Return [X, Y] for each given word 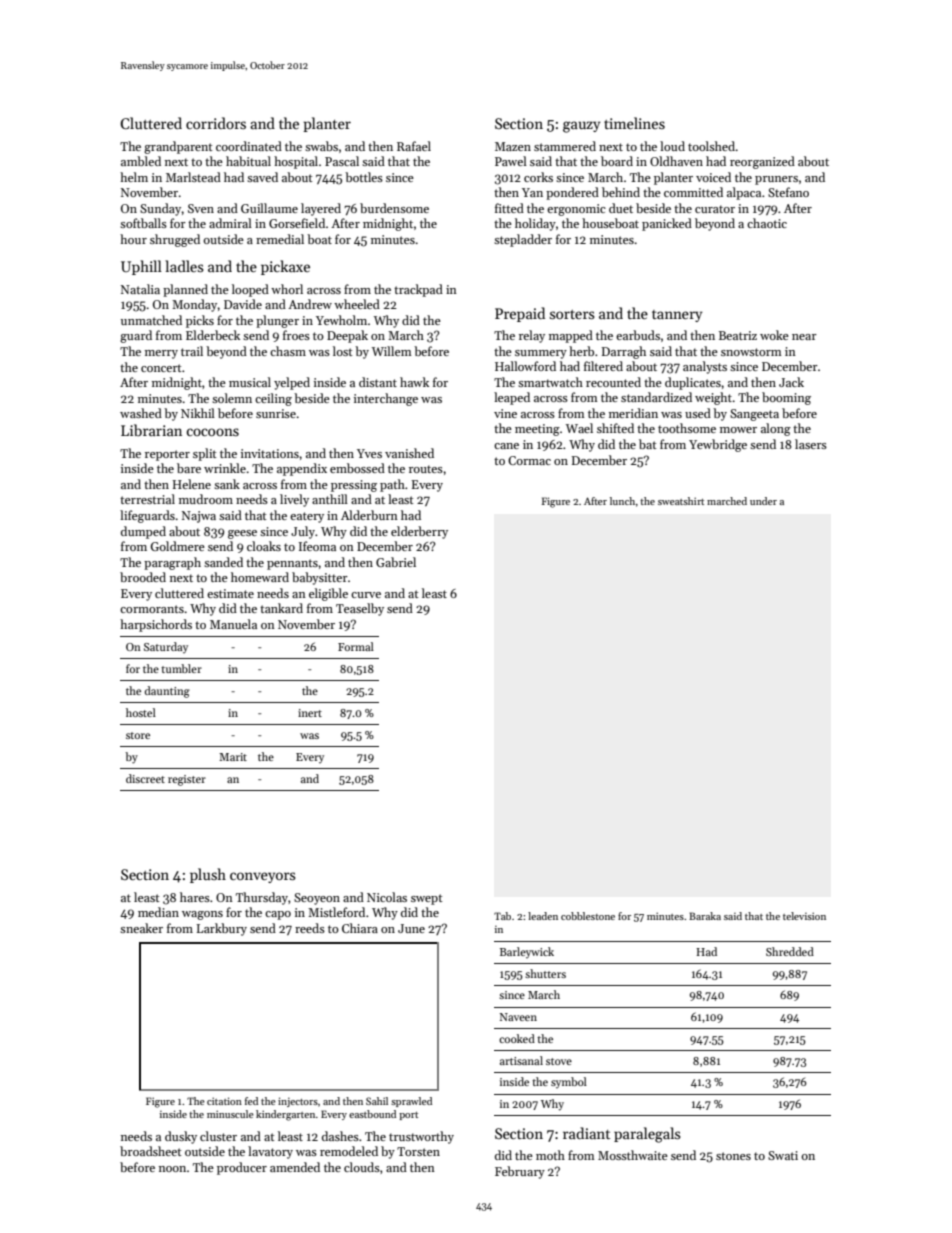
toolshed [712, 146]
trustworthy [421, 1137]
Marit [233, 757]
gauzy [581, 127]
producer [242, 1168]
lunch [622, 501]
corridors [216, 123]
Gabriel [396, 562]
